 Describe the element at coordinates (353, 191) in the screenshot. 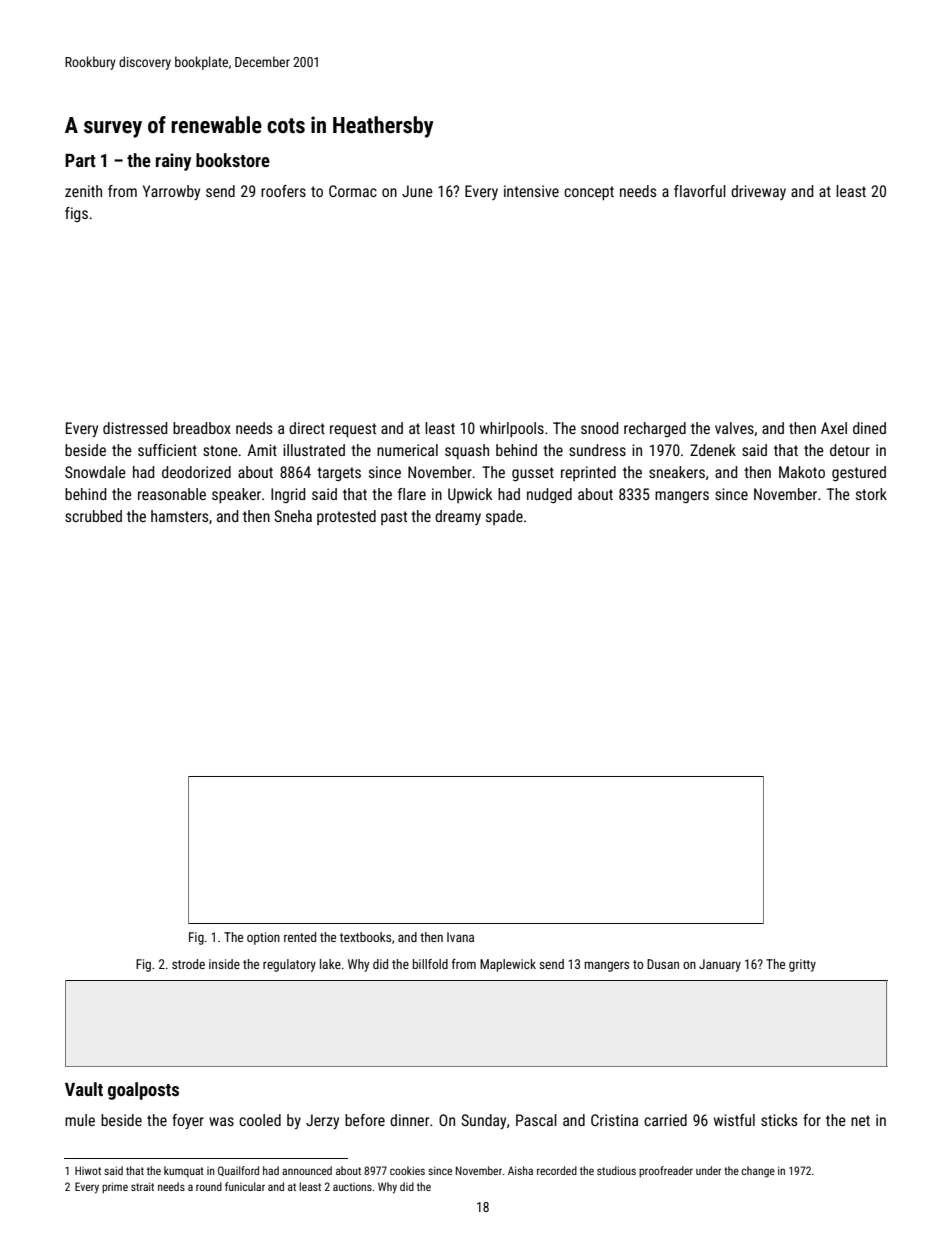

I see `Cormac` at that location.
